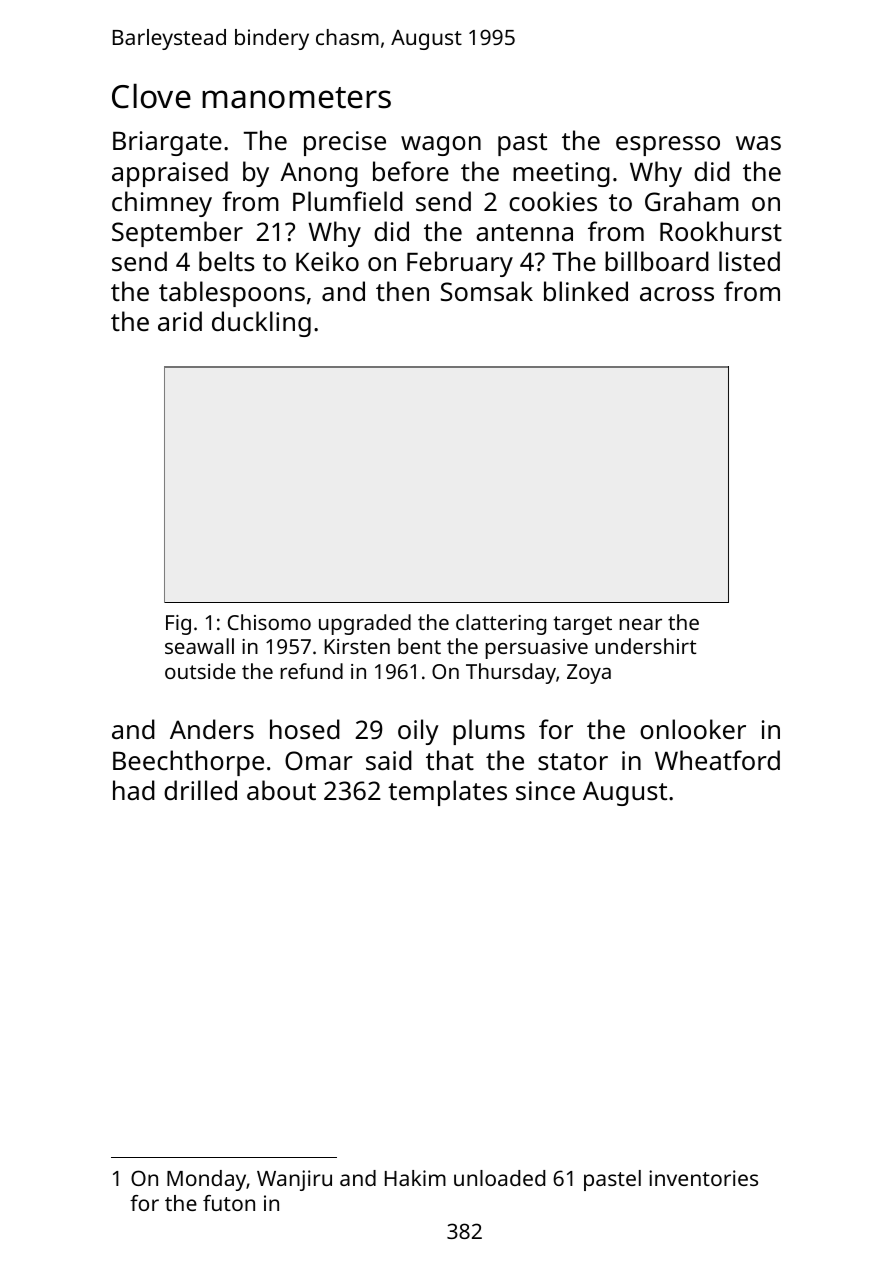  Describe the element at coordinates (499, 1178) in the screenshot. I see `unloaded` at that location.
